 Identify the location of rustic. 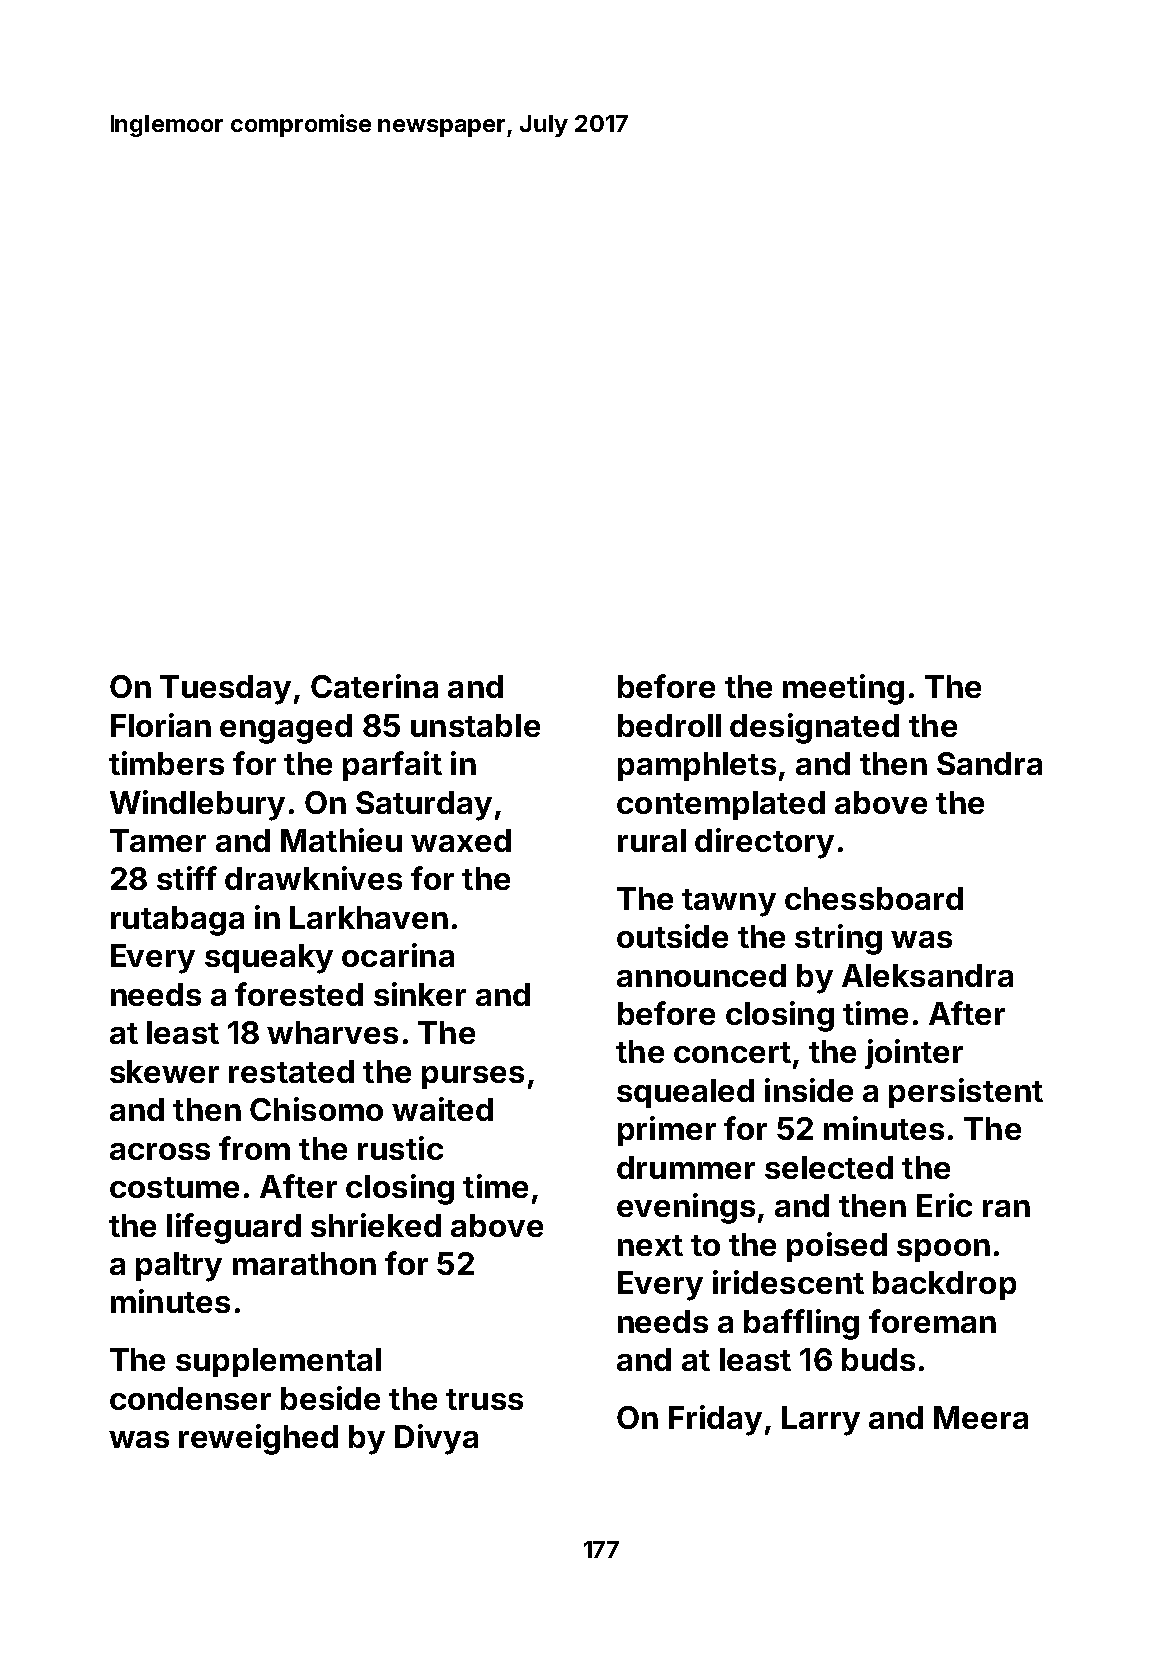
(400, 1148).
